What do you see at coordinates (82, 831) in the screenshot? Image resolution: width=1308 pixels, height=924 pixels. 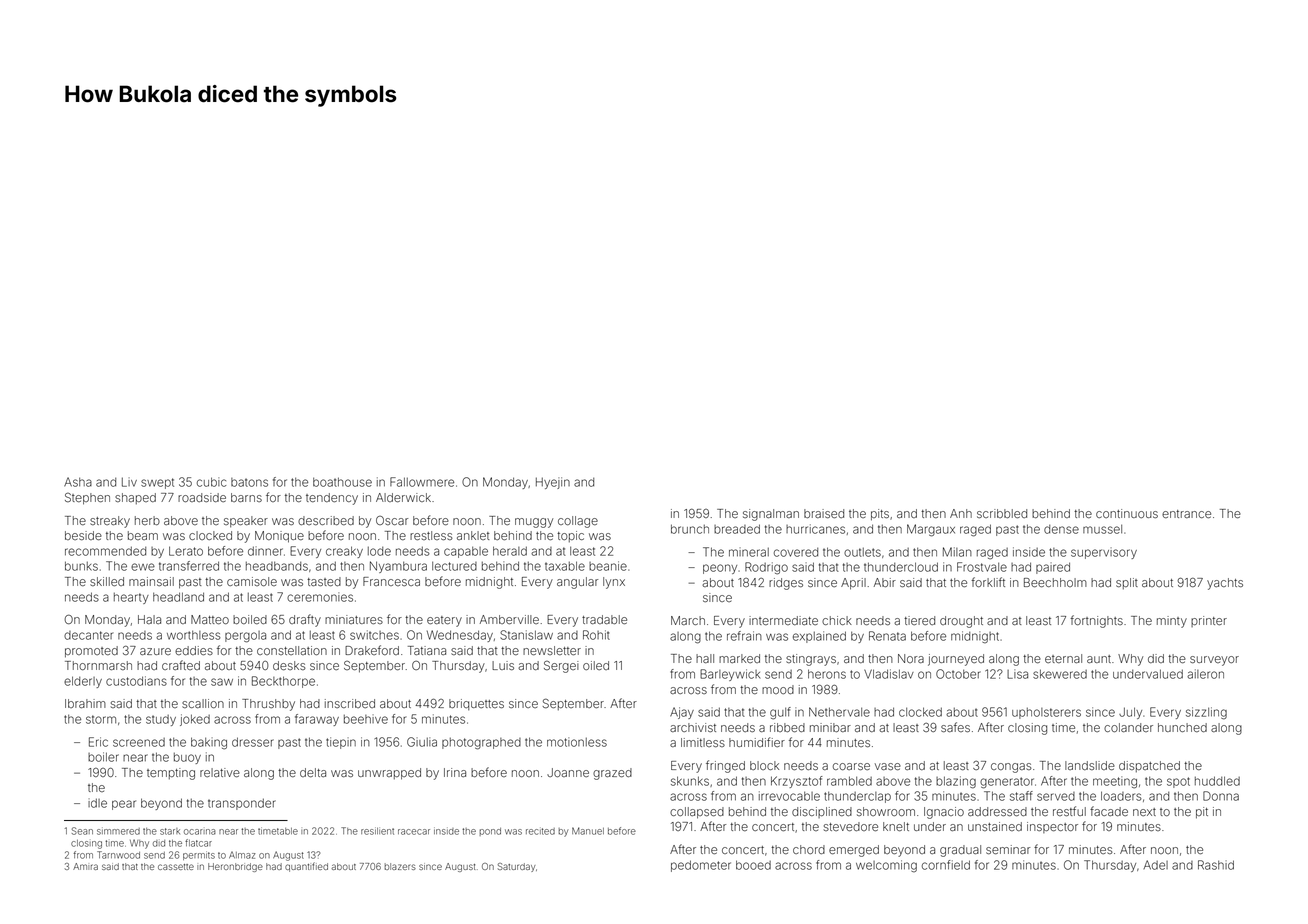 I see `Sean` at bounding box center [82, 831].
